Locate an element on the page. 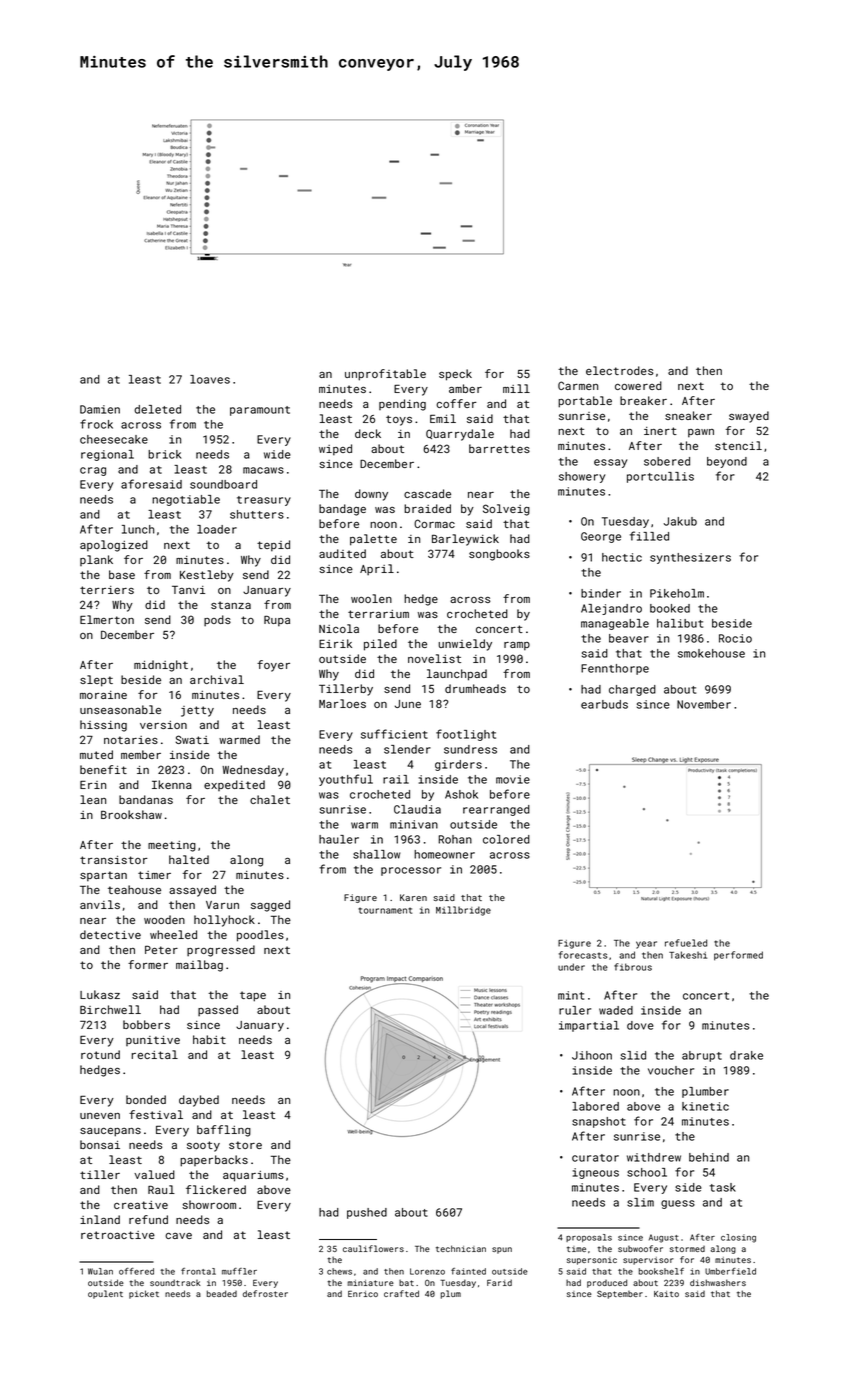 The image size is (849, 1400). Ikenna is located at coordinates (172, 784).
